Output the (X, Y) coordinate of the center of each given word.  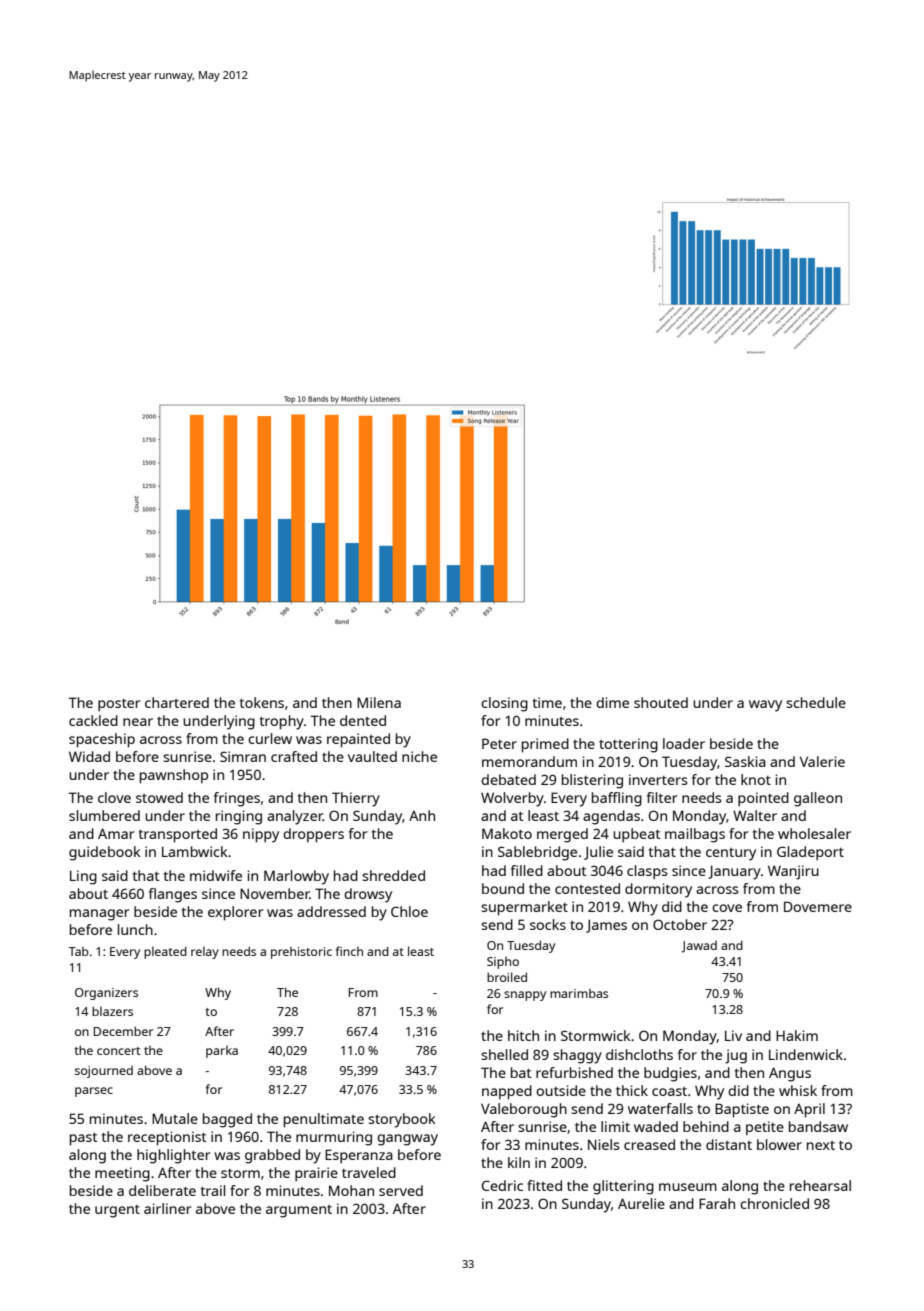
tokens (262, 702)
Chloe (409, 911)
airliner (167, 1208)
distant (729, 1144)
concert (119, 1051)
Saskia (745, 761)
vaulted (372, 756)
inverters (658, 779)
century (731, 854)
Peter (499, 743)
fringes (237, 799)
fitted (544, 1185)
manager (99, 915)
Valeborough (524, 1110)
